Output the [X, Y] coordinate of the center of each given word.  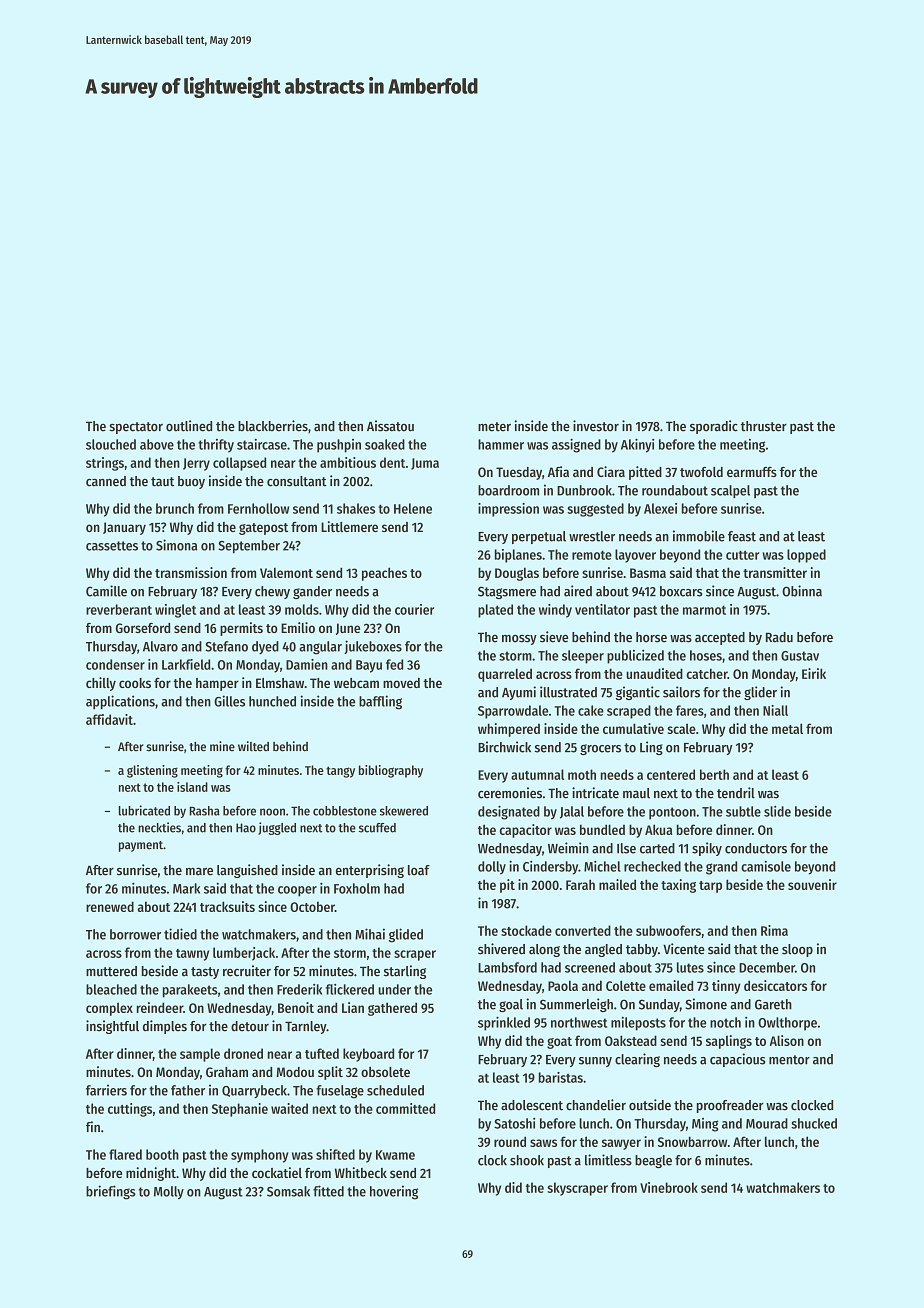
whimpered [509, 730]
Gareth [773, 1004]
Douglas [517, 574]
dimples [165, 1027]
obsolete [385, 1072]
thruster [764, 426]
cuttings [130, 1110]
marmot [704, 610]
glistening [152, 771]
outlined [189, 426]
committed [405, 1108]
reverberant [119, 609]
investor [596, 426]
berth [714, 774]
